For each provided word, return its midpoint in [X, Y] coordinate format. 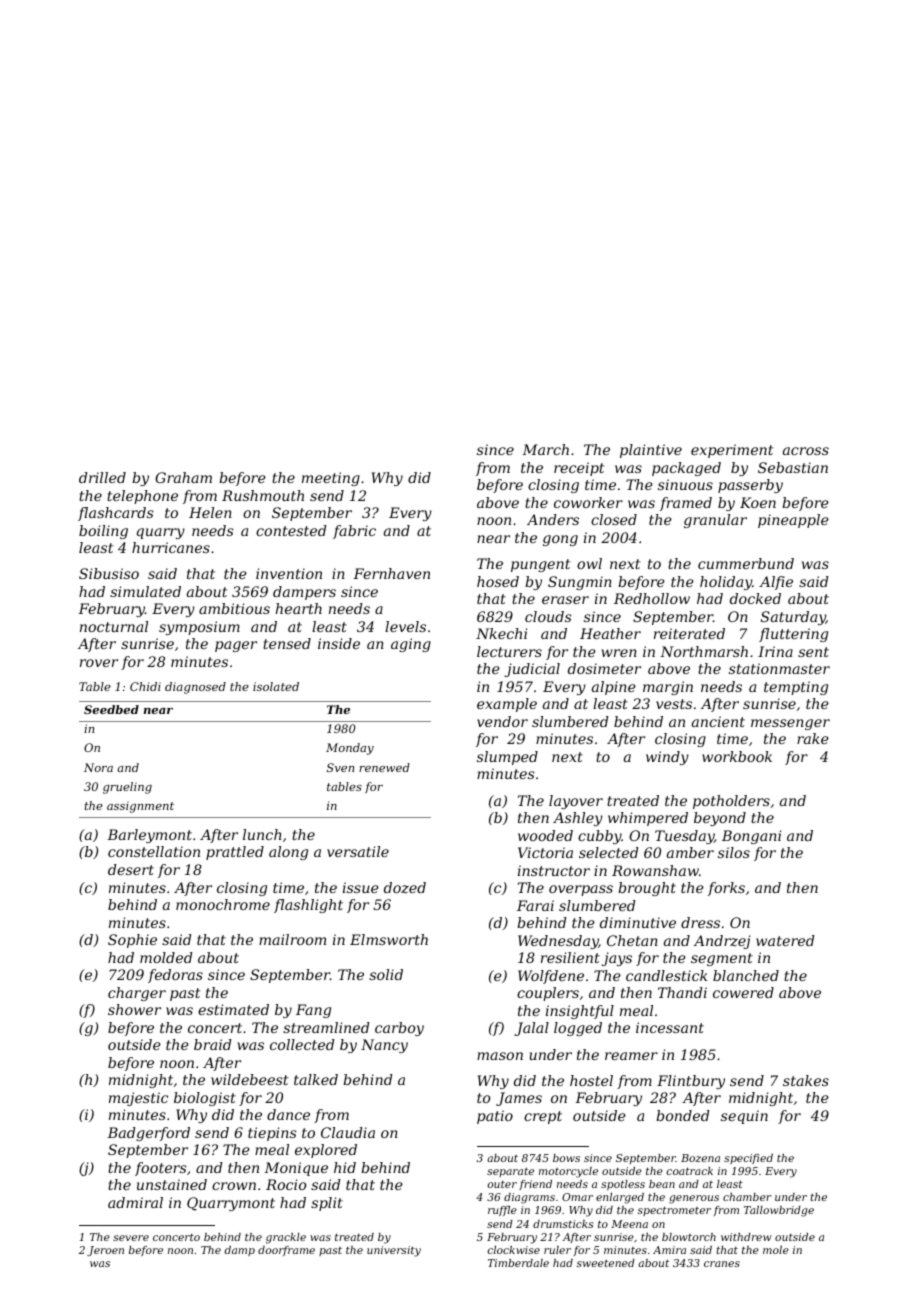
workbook [737, 756]
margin [668, 688]
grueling [127, 788]
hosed [498, 581]
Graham [183, 477]
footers [161, 1169]
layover [576, 802]
